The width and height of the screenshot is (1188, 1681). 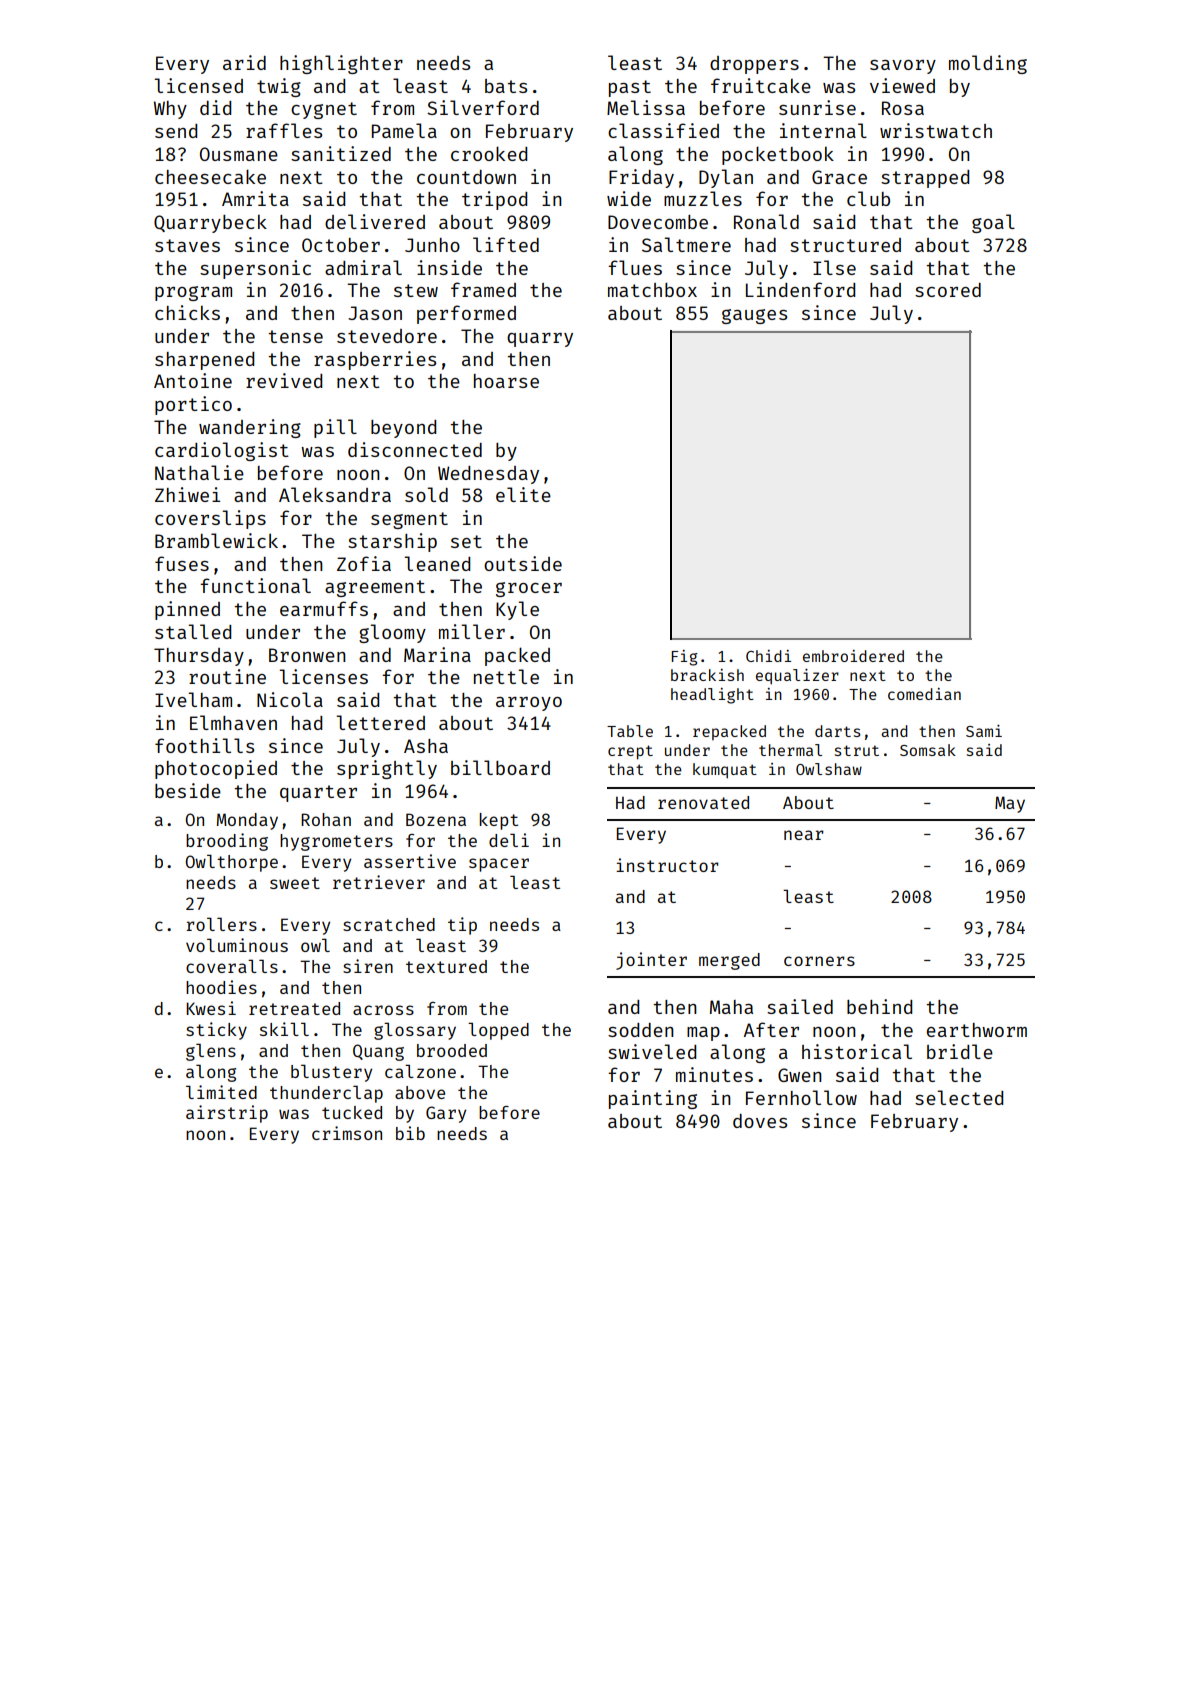 What do you see at coordinates (483, 107) in the screenshot?
I see `Silverford` at bounding box center [483, 107].
